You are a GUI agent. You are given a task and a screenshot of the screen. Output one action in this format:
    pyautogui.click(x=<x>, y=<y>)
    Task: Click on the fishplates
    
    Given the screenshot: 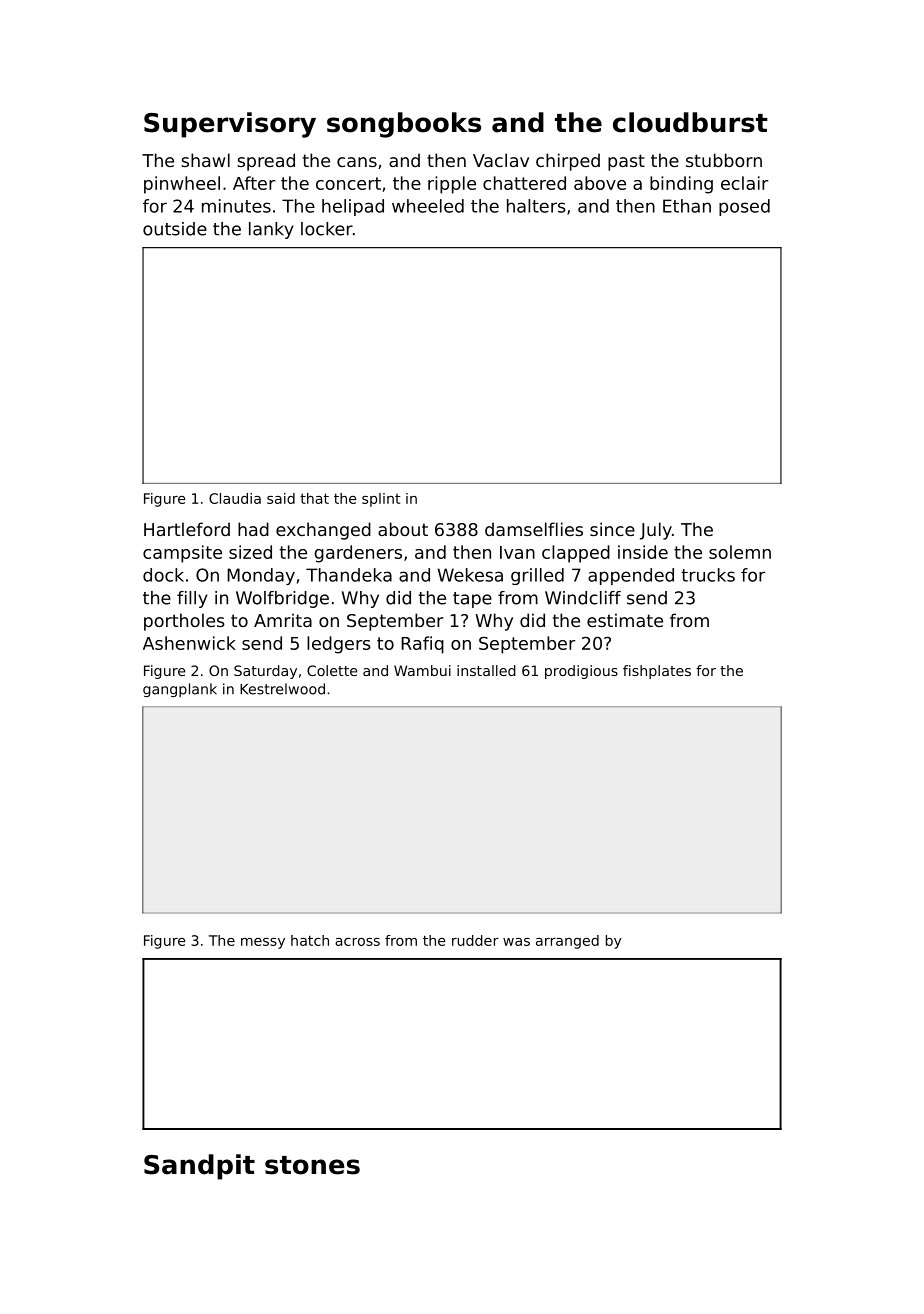 What is the action you would take?
    pyautogui.click(x=657, y=672)
